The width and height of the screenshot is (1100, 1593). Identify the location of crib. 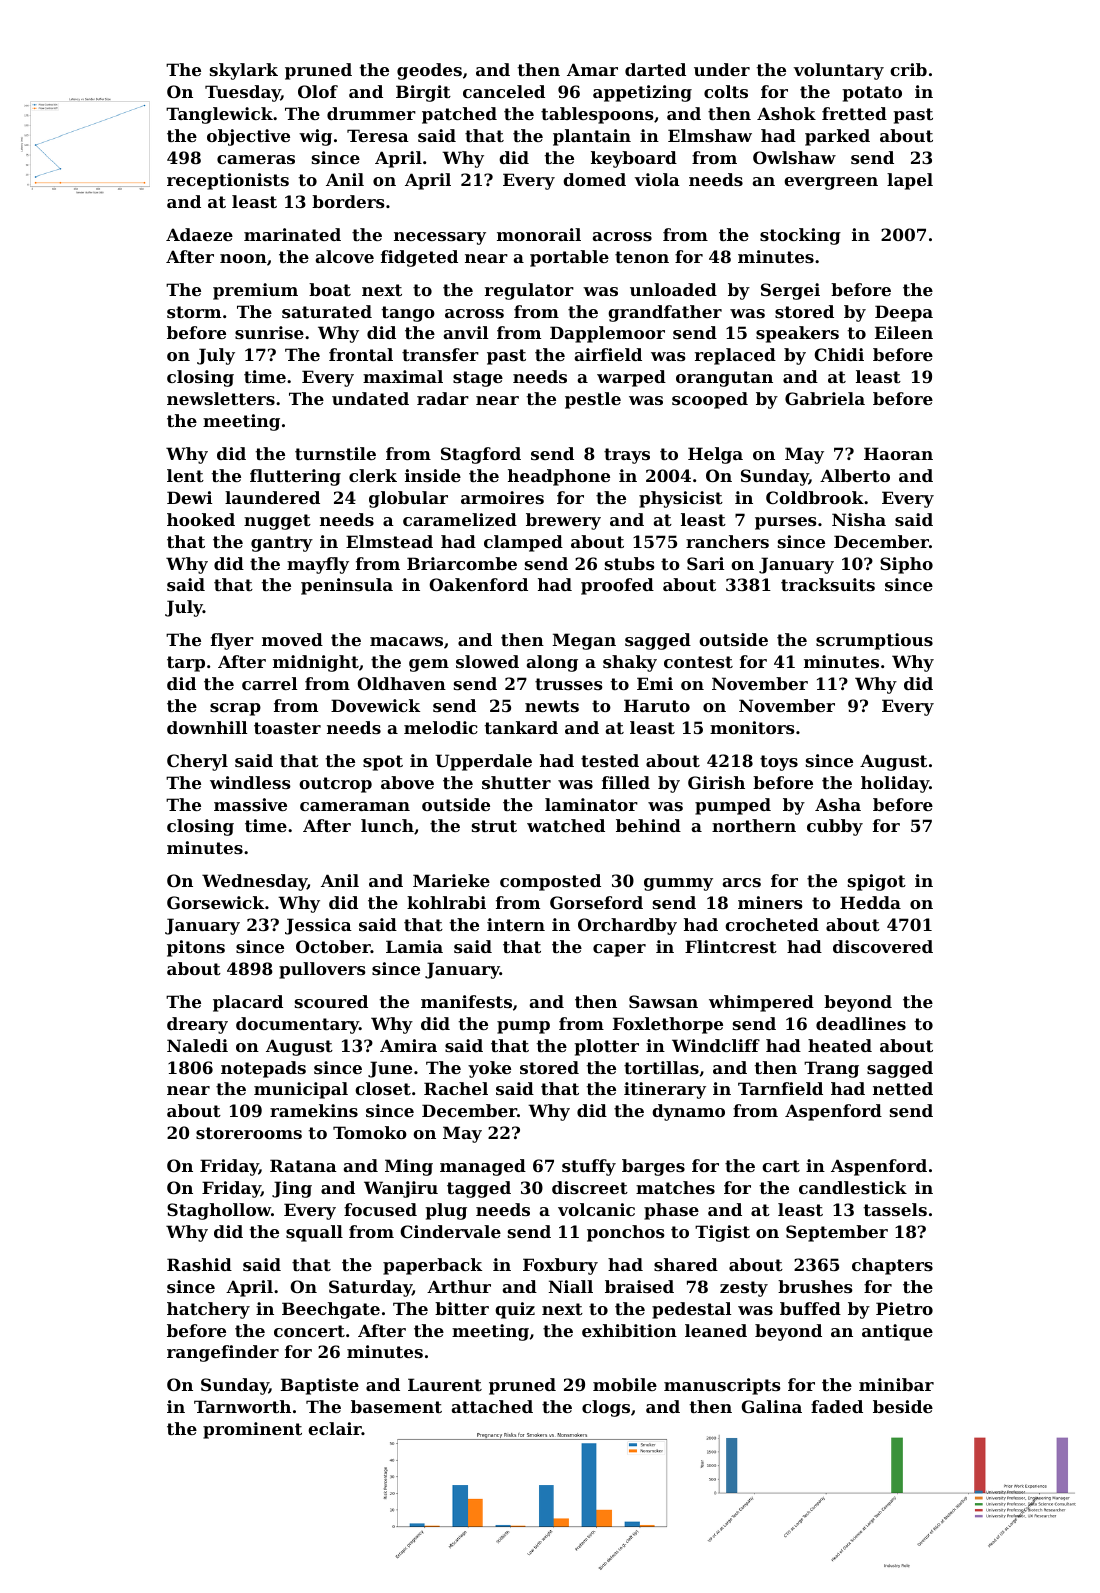
(908, 69).
